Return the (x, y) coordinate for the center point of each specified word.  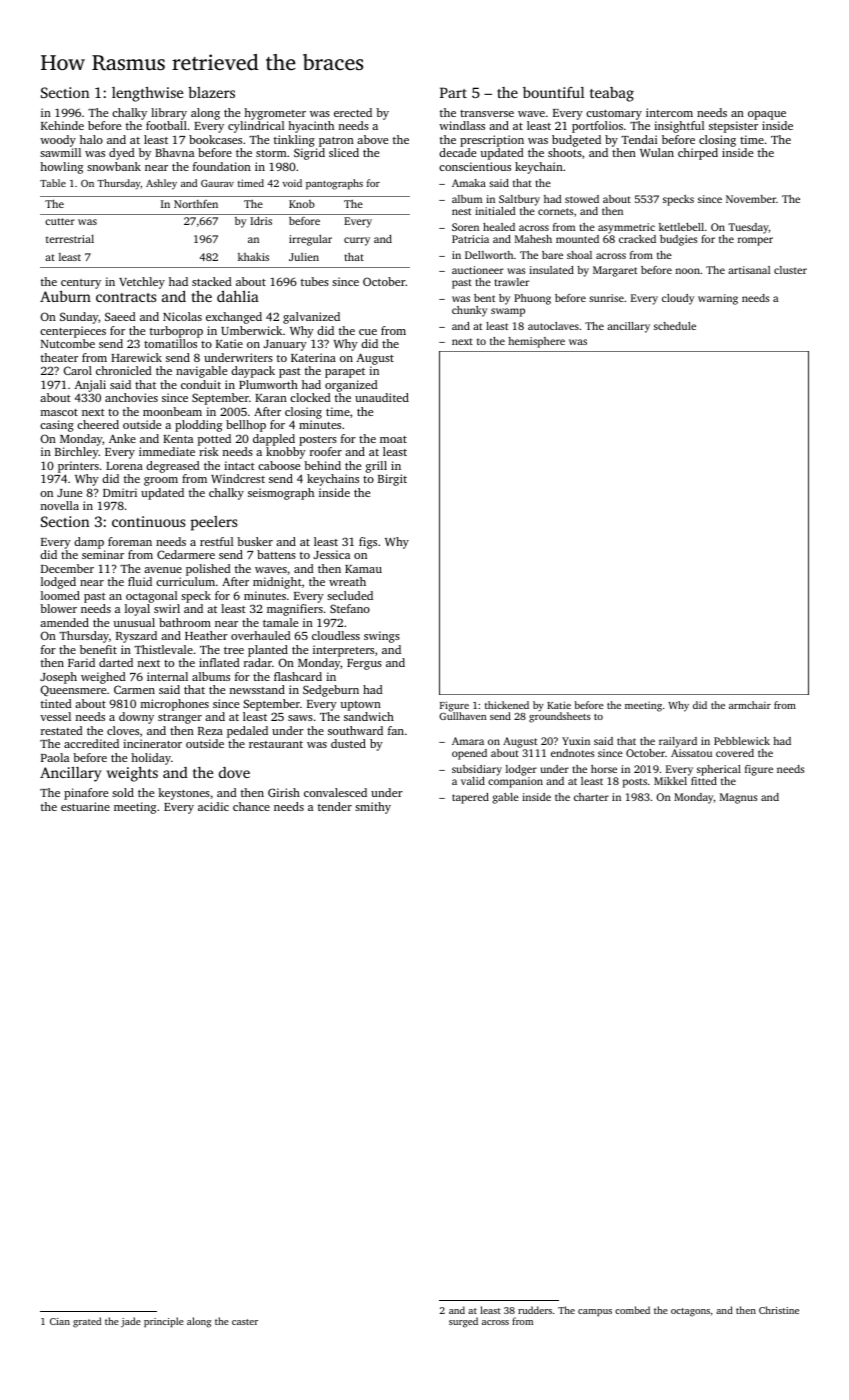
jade (131, 1322)
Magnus (739, 798)
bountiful (553, 92)
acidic (213, 806)
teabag (612, 94)
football (166, 125)
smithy (373, 808)
